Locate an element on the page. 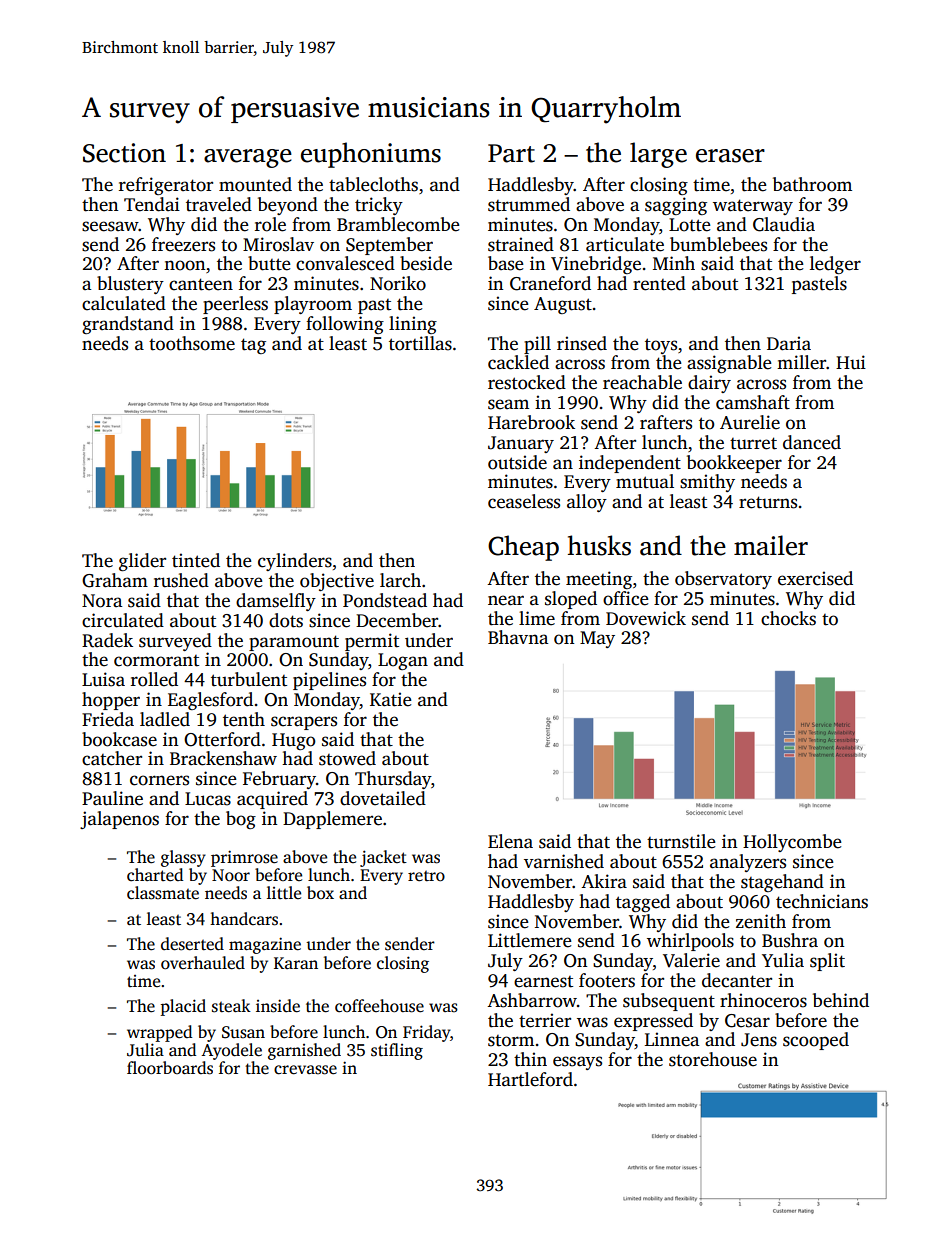 Image resolution: width=952 pixels, height=1233 pixels. Hartleford is located at coordinates (530, 1079).
